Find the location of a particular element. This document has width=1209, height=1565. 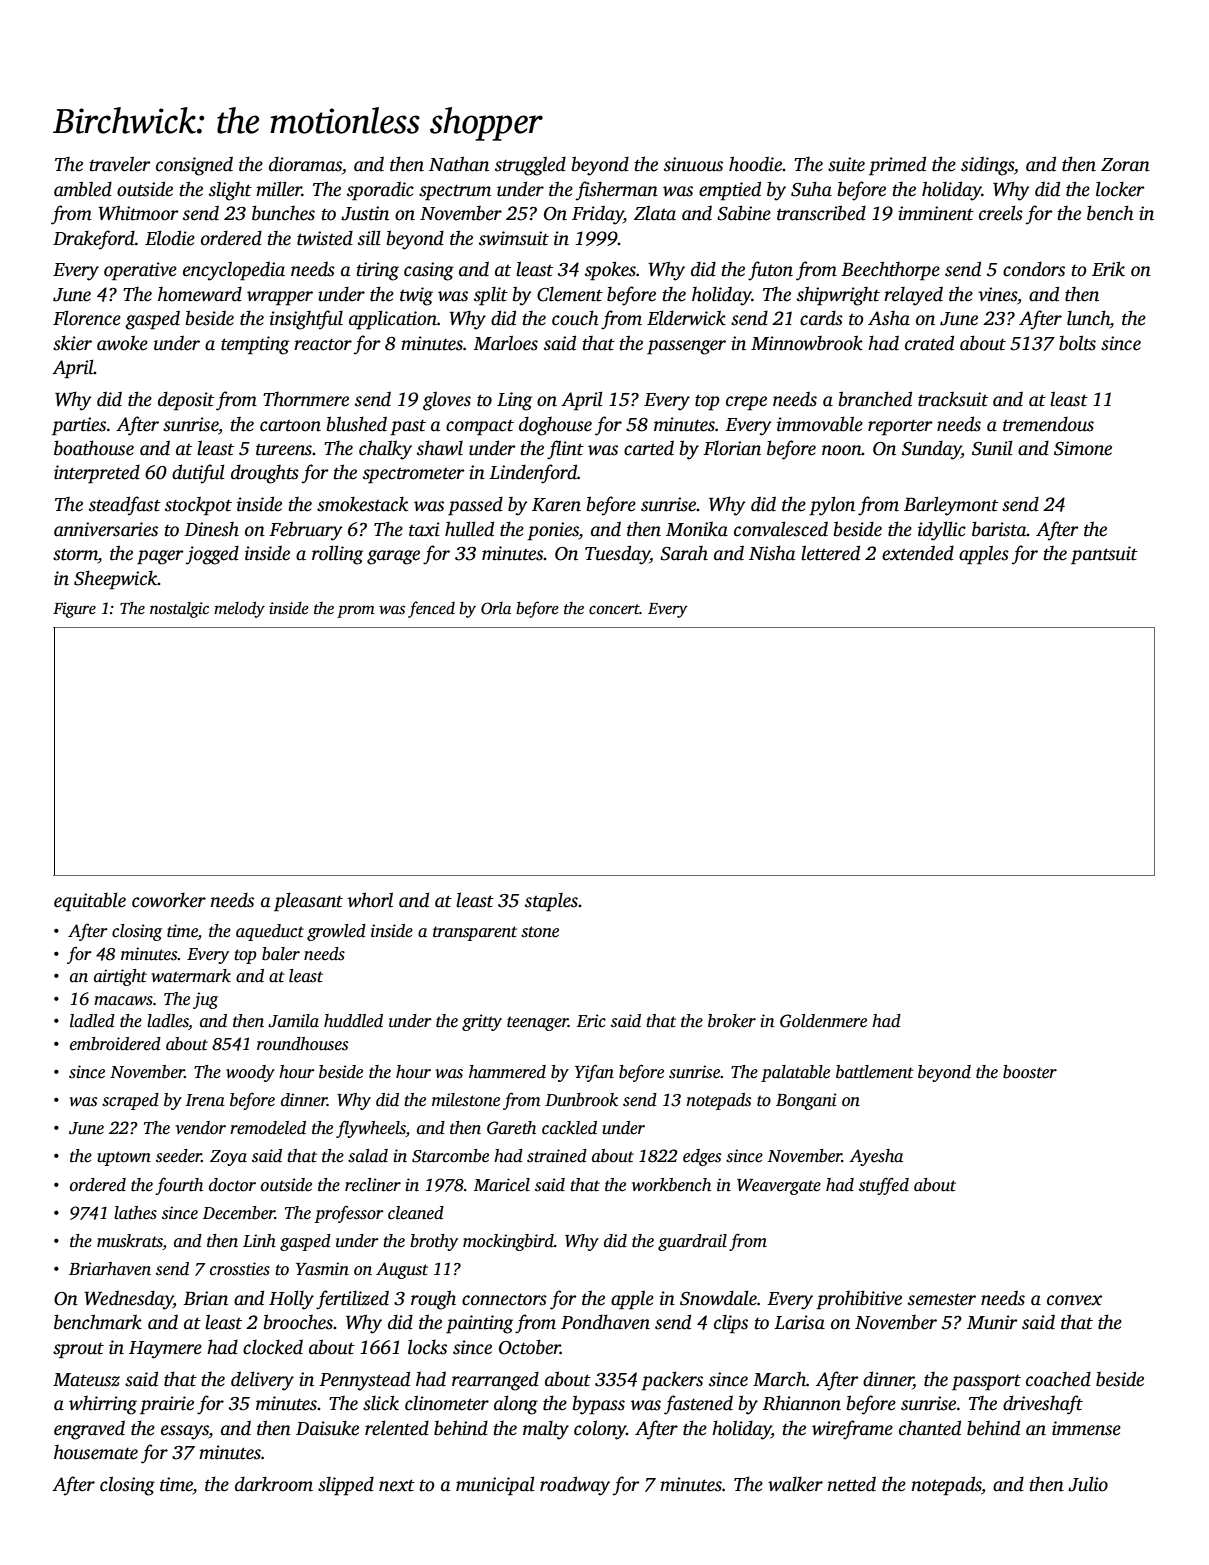

Orla is located at coordinates (496, 608).
